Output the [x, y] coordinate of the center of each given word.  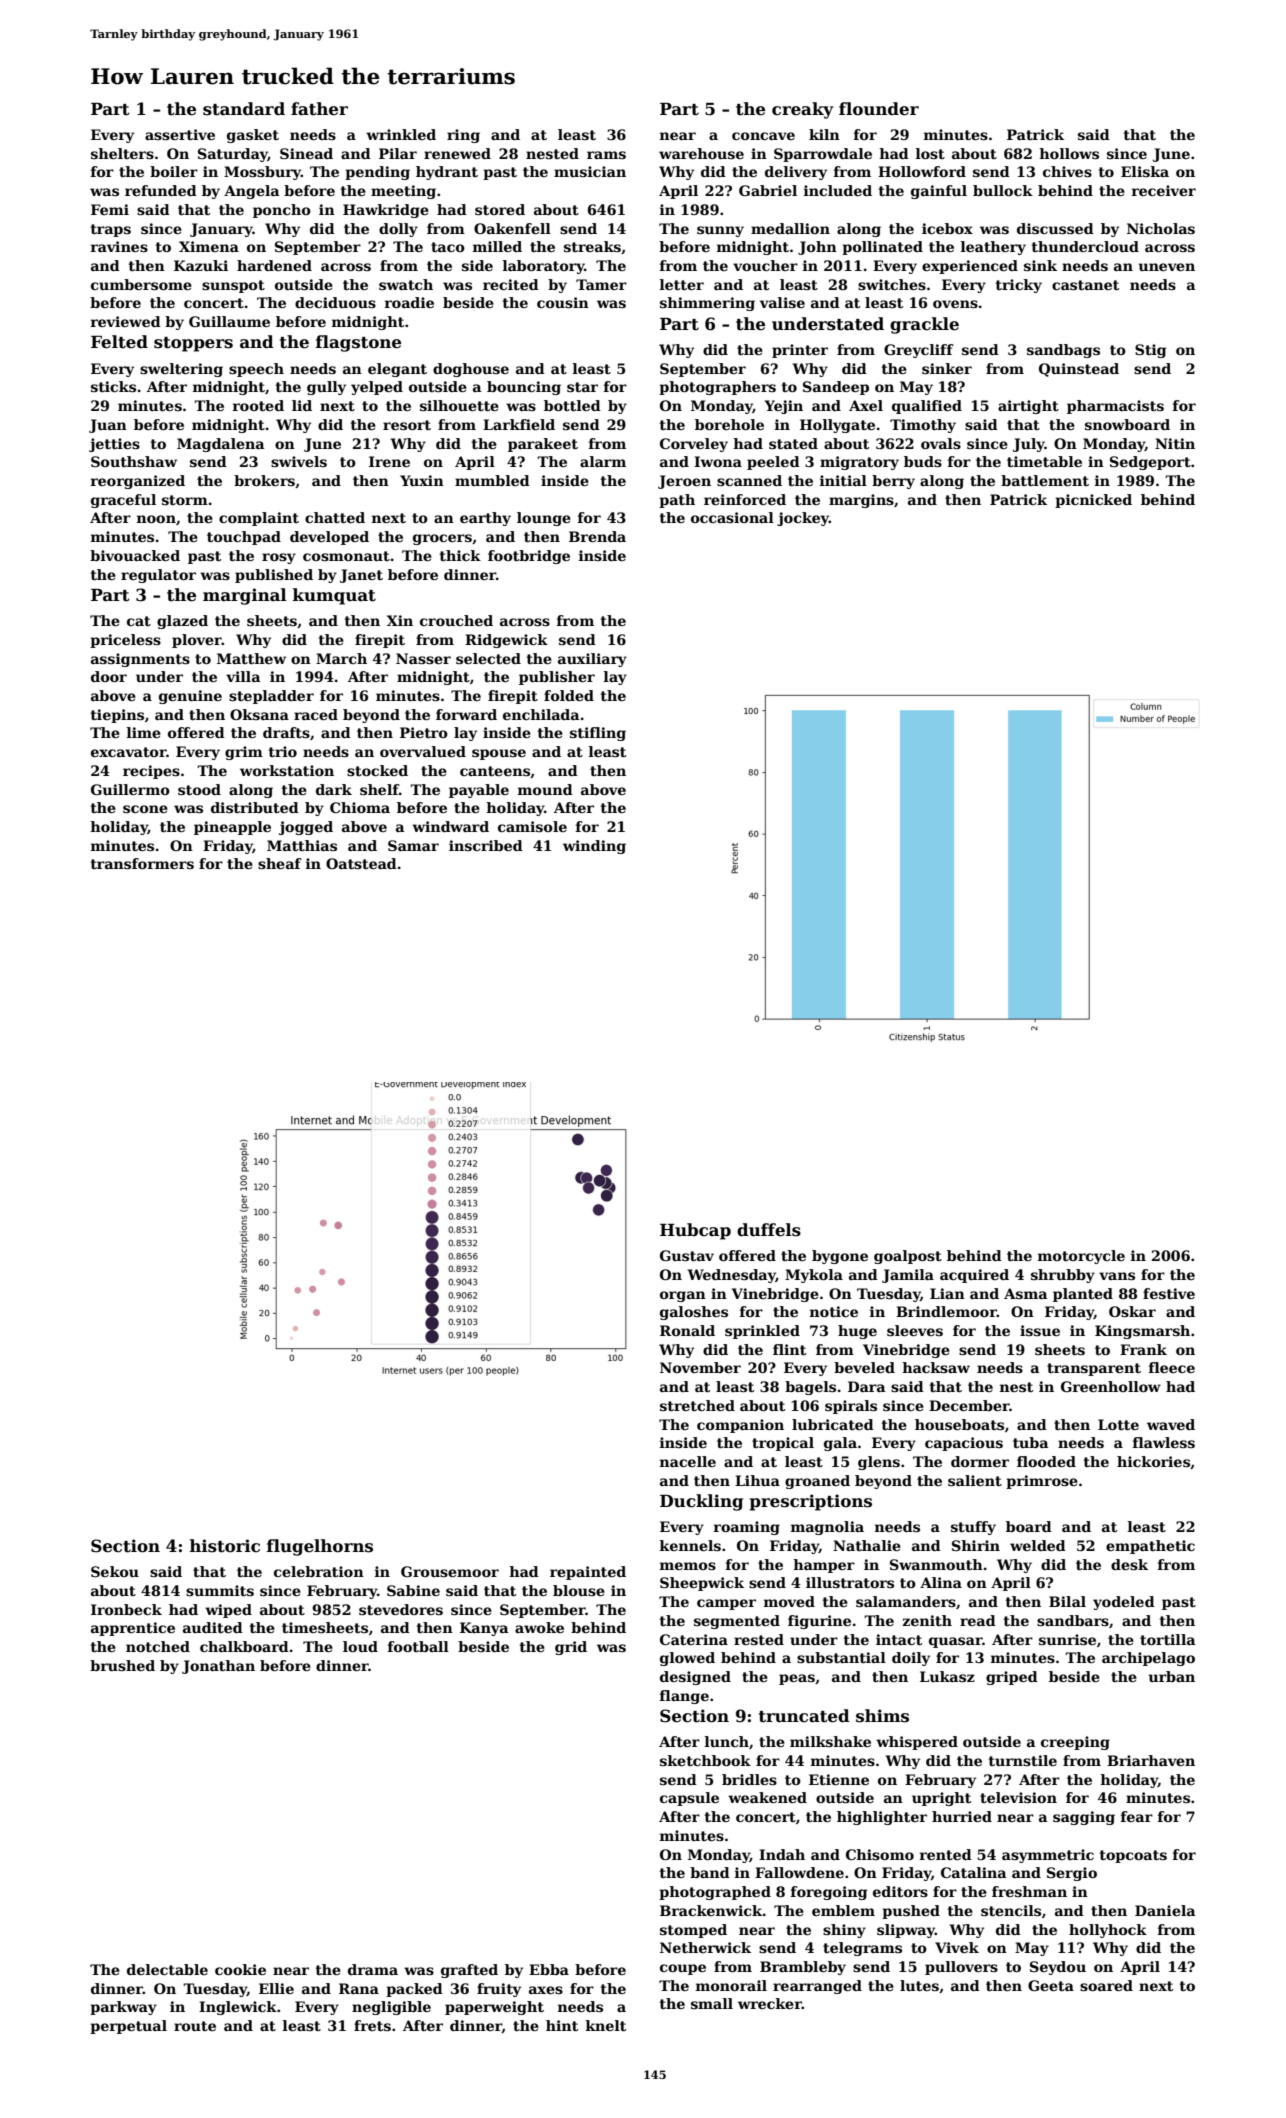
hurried [962, 1816]
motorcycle [1081, 1257]
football [418, 1646]
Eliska [1145, 171]
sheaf [280, 863]
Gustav [687, 1255]
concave [763, 136]
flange [684, 1697]
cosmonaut [346, 556]
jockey [803, 519]
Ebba [549, 1969]
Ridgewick [506, 641]
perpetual [128, 2027]
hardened [274, 265]
